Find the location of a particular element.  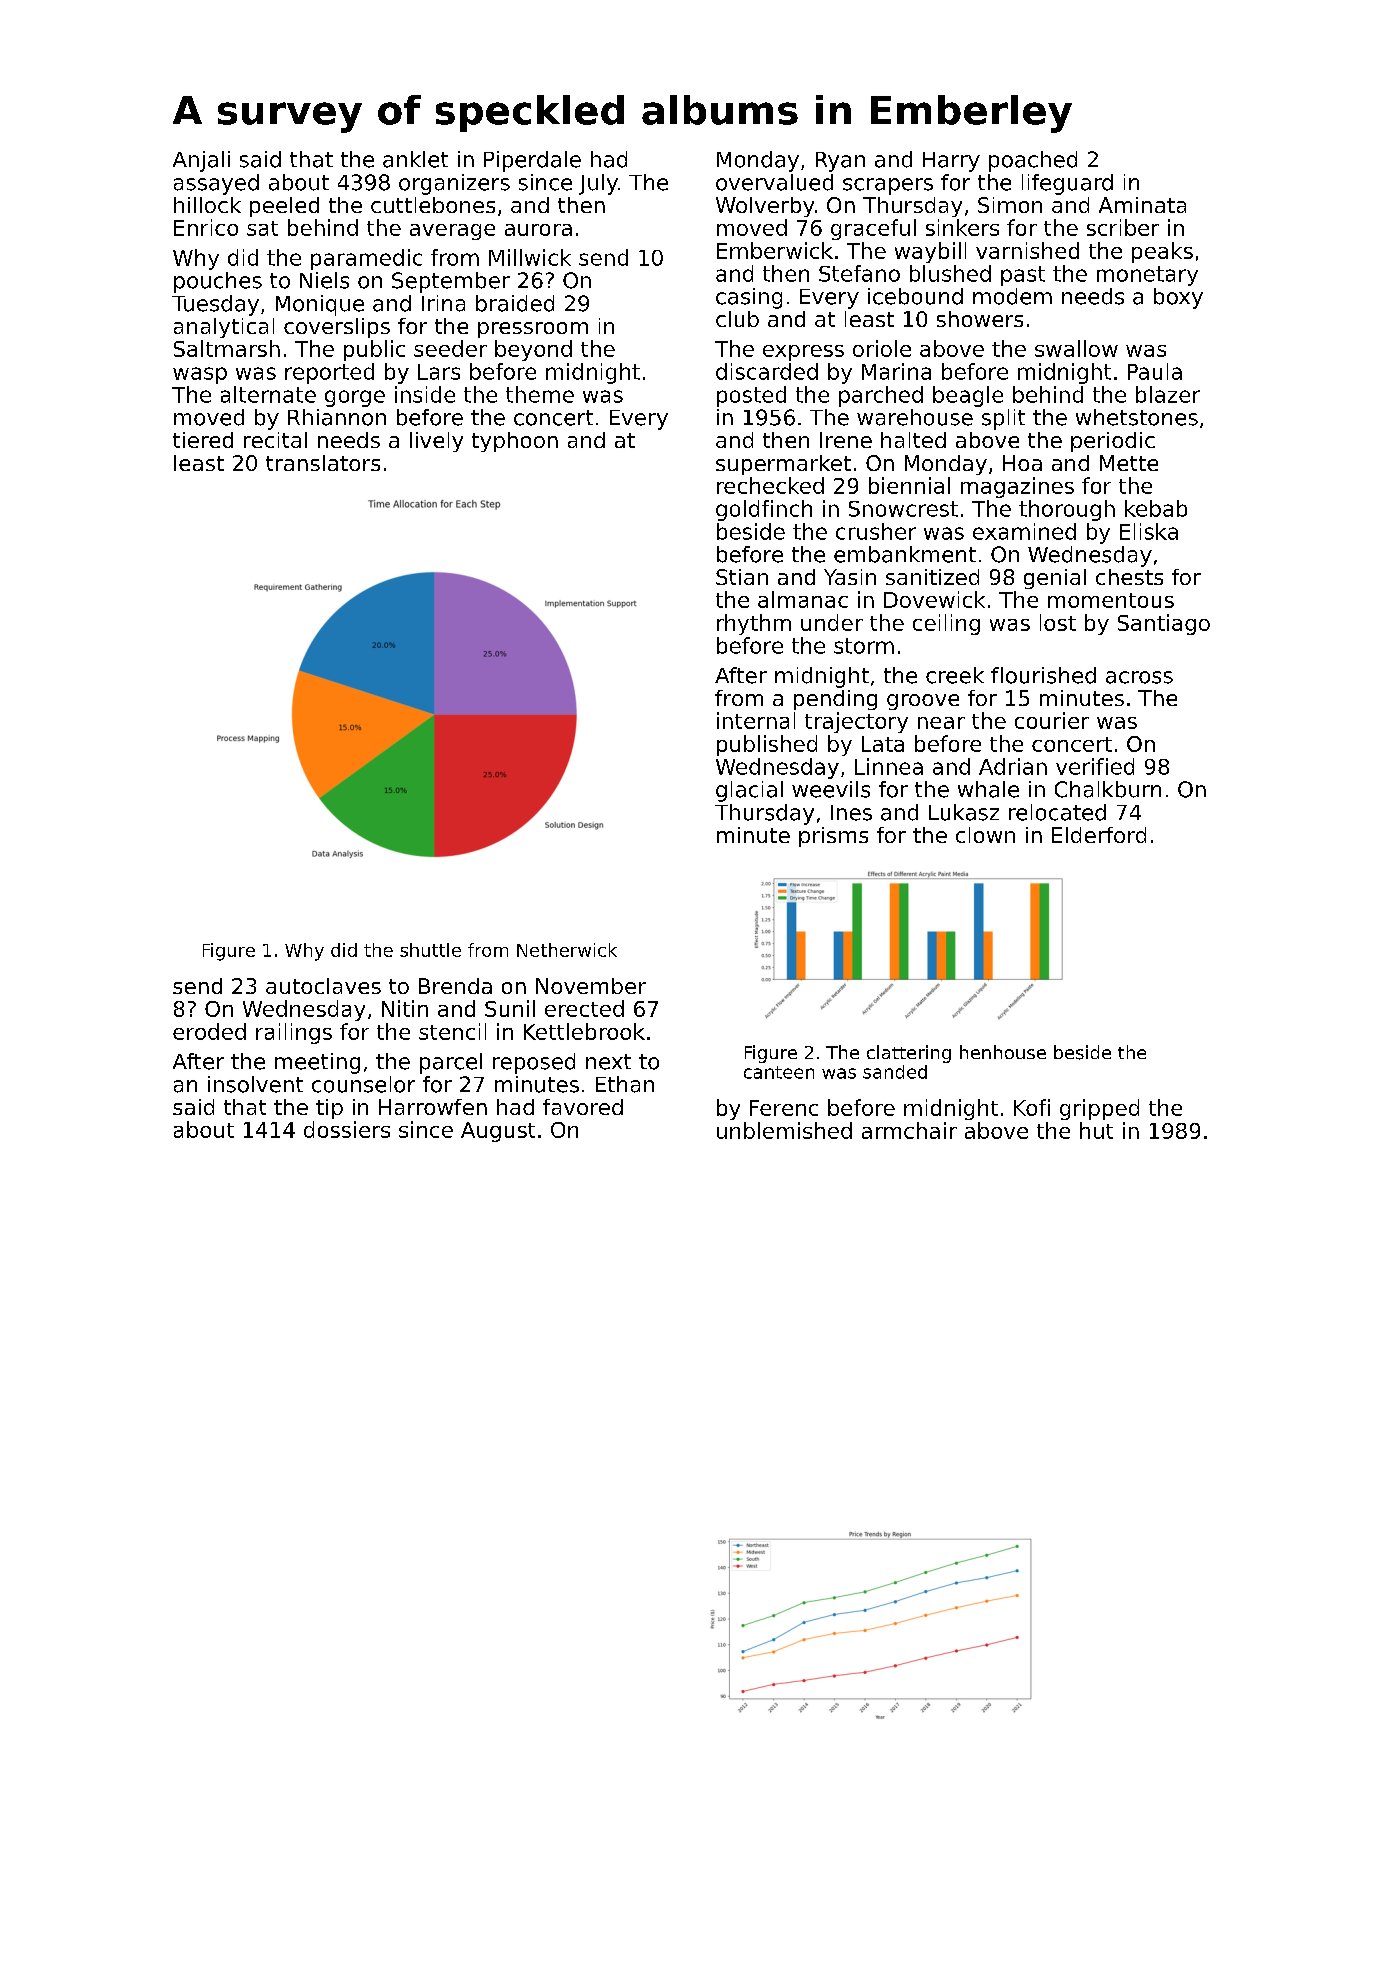

Piperdale is located at coordinates (532, 161).
